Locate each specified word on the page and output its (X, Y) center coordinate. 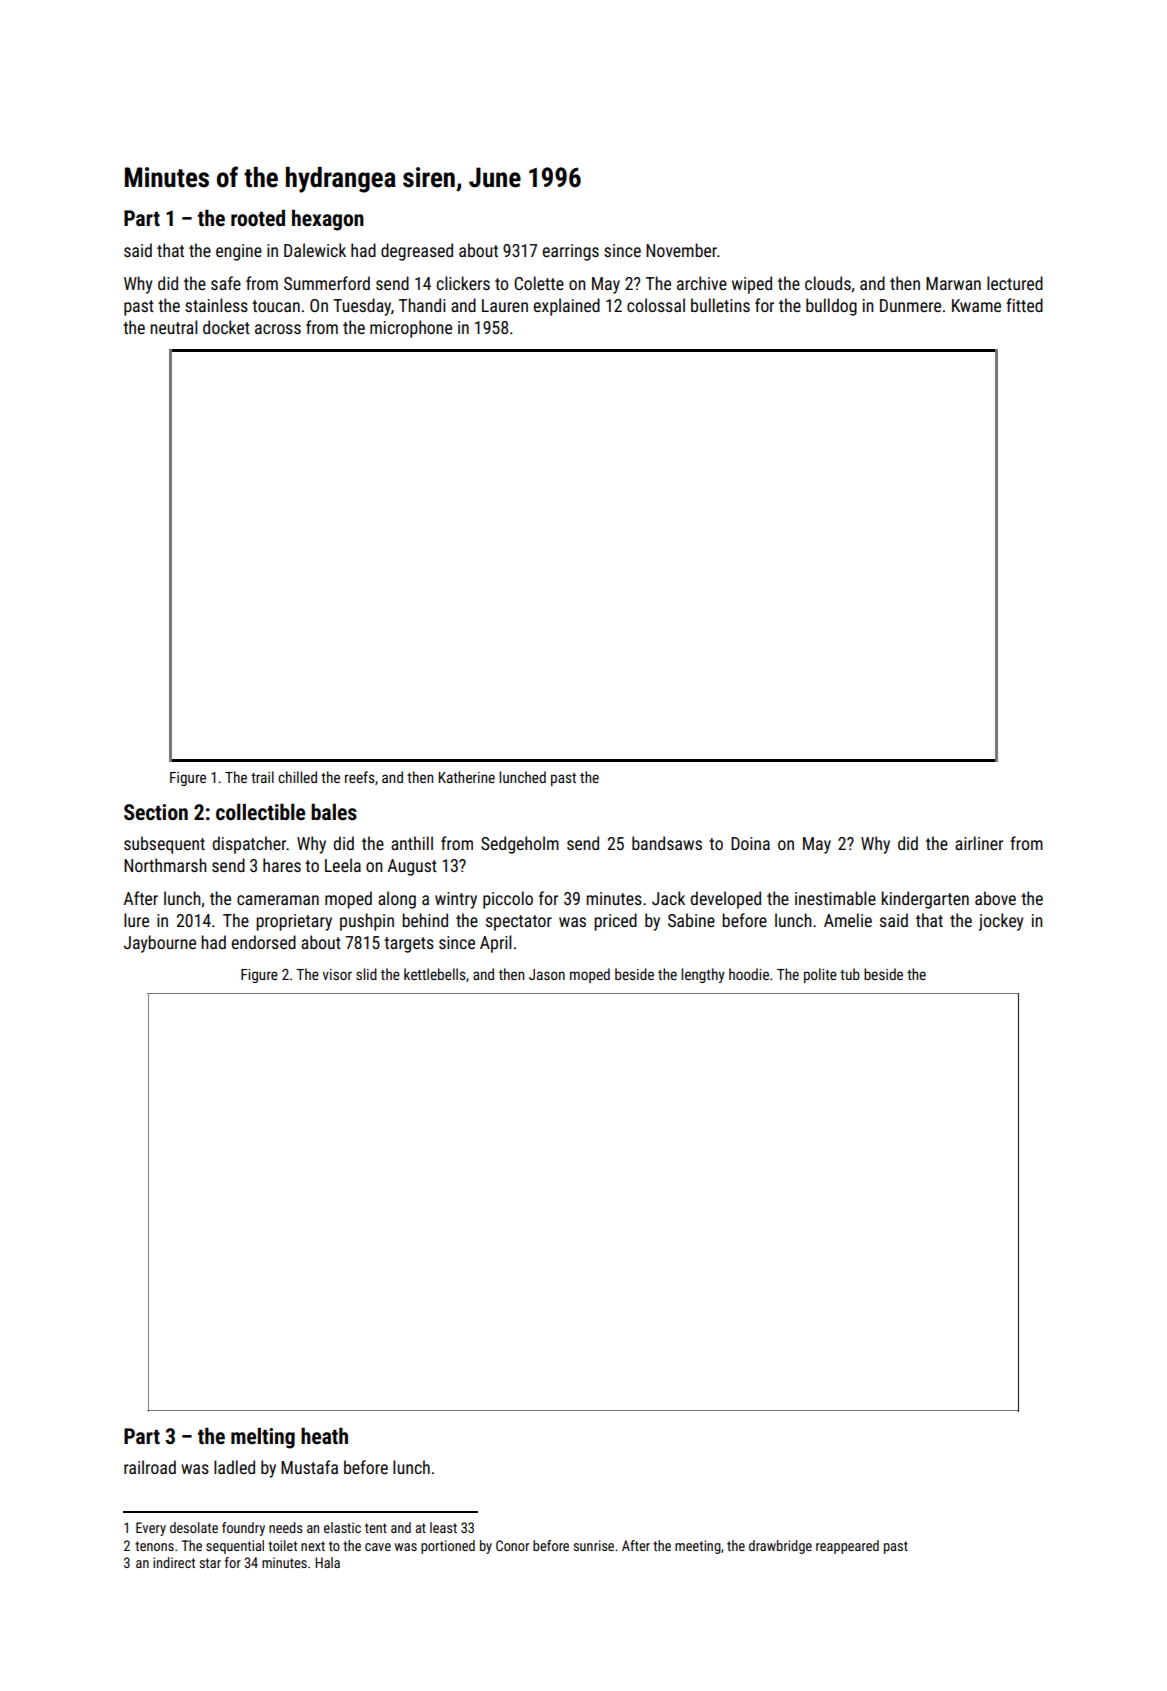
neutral (174, 327)
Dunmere (910, 305)
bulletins (720, 305)
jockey (1001, 922)
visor (337, 974)
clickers (463, 283)
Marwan (953, 283)
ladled (234, 1467)
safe (226, 283)
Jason (547, 974)
